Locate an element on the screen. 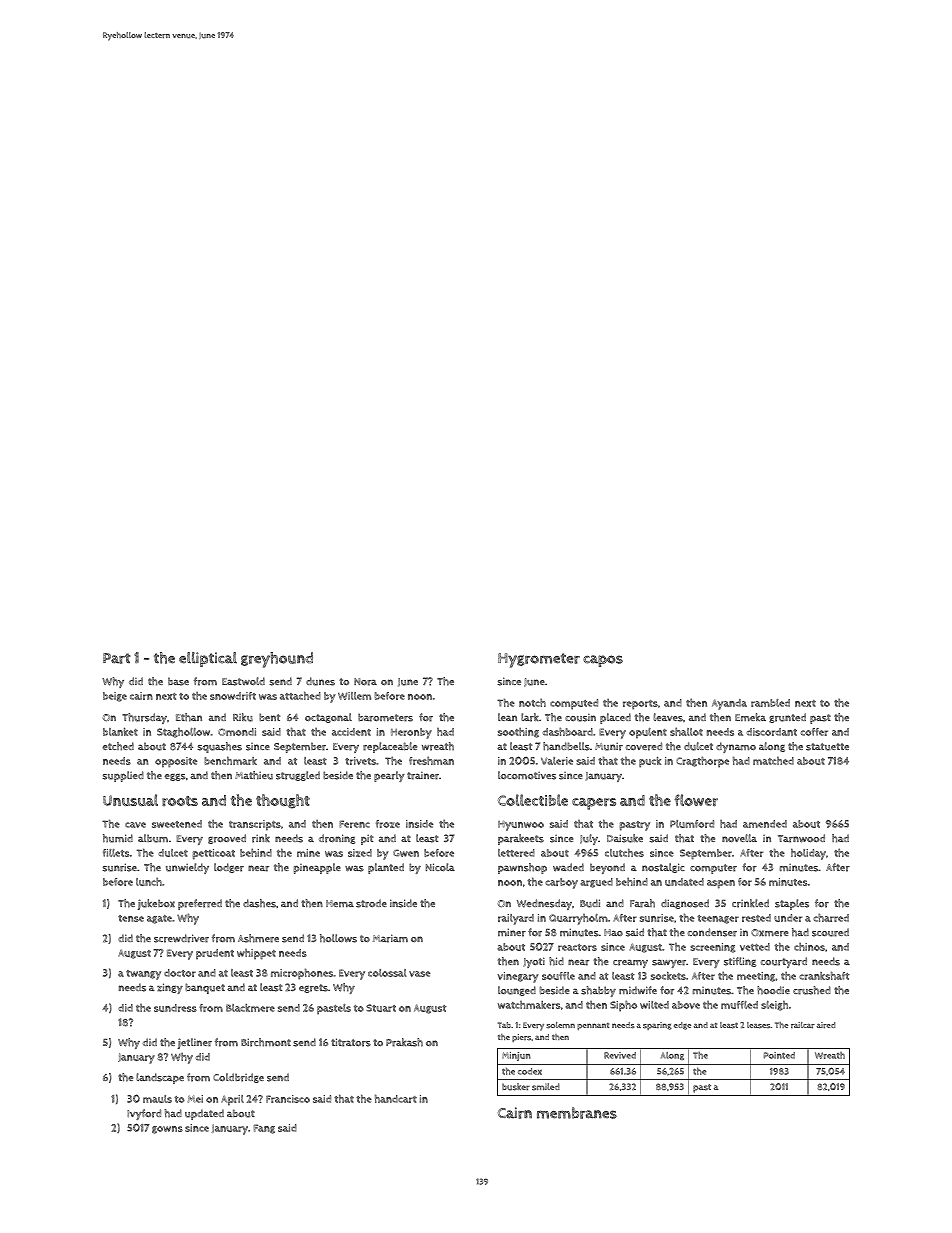 Image resolution: width=952 pixels, height=1233 pixels. dynamo is located at coordinates (736, 747).
